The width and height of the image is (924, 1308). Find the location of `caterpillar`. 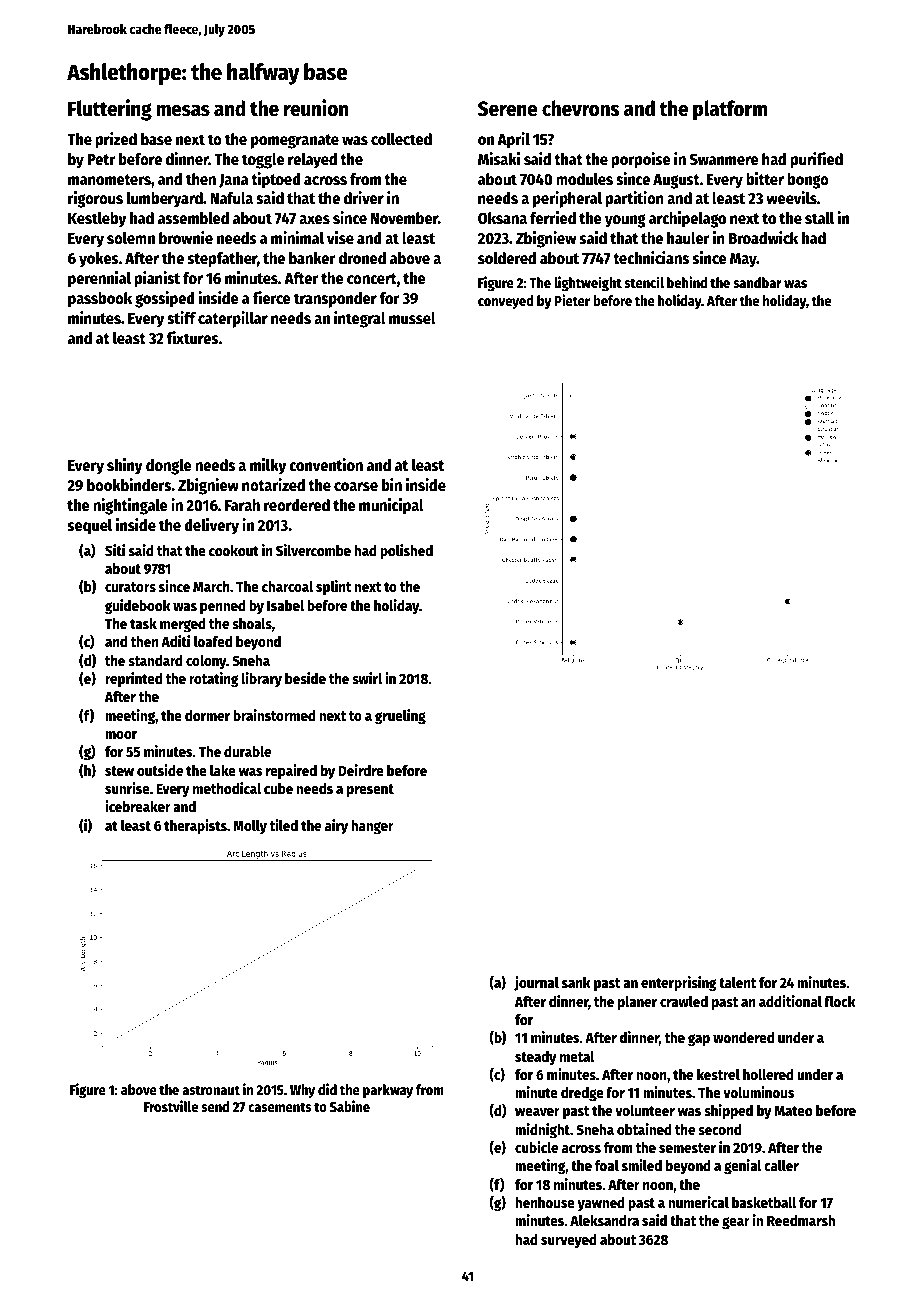

caterpillar is located at coordinates (233, 319).
